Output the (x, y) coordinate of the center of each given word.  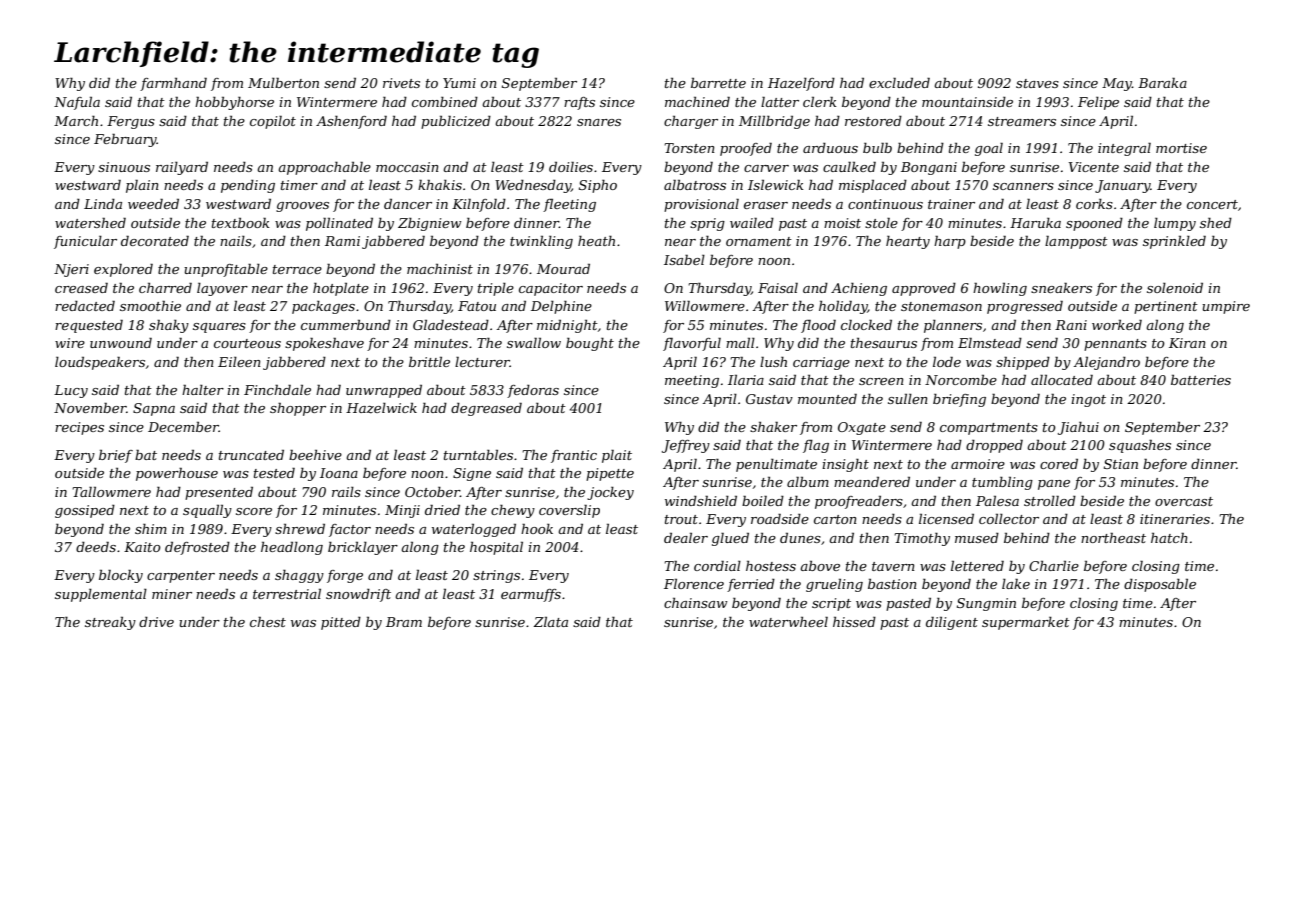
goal (989, 149)
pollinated (339, 224)
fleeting (569, 205)
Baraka (1162, 83)
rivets (401, 83)
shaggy (299, 576)
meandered (872, 482)
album (808, 482)
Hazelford (801, 84)
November (90, 408)
